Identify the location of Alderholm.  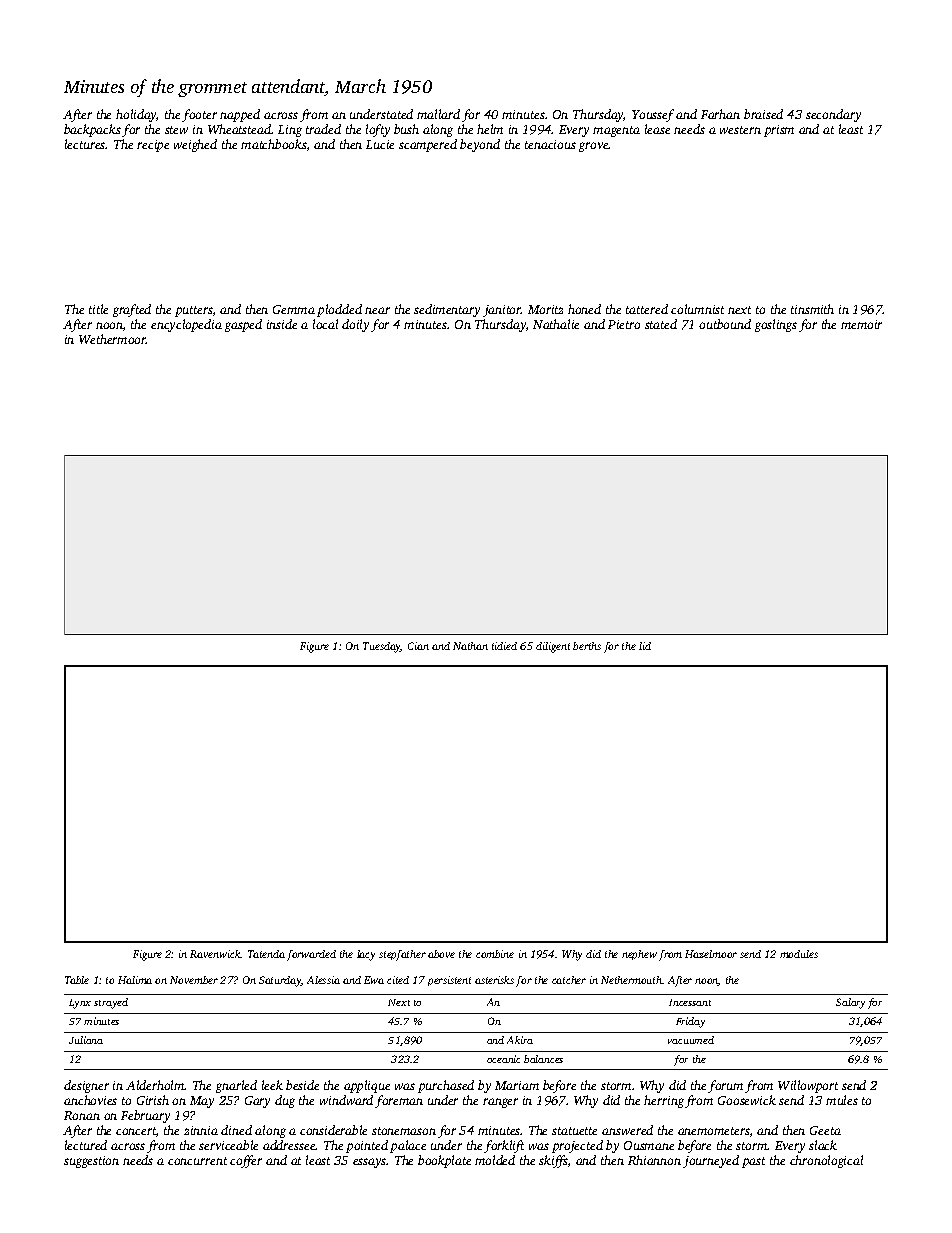
(155, 1085).
